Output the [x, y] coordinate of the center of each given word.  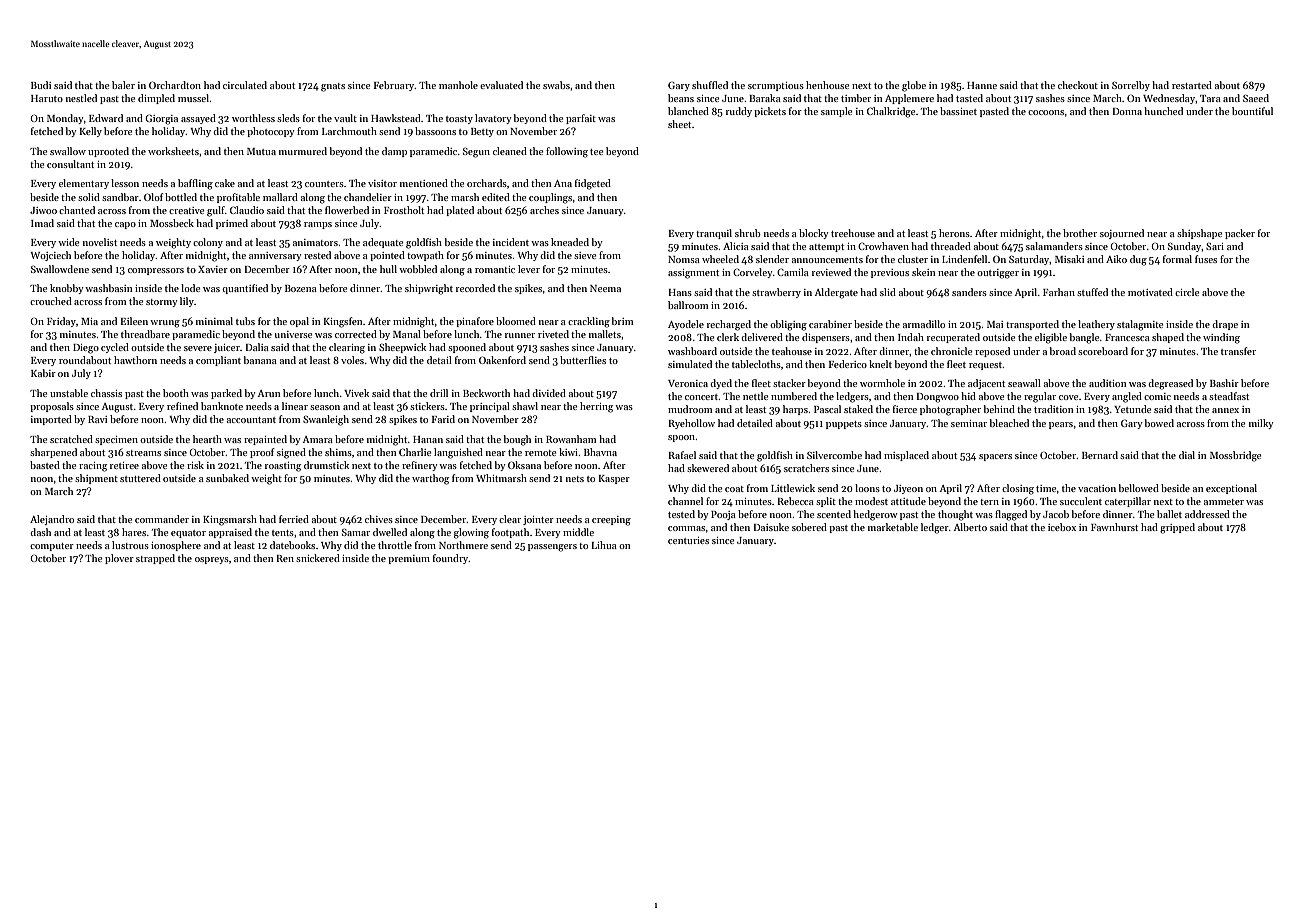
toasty [459, 120]
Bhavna [600, 452]
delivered [762, 337]
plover [119, 559]
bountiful [1252, 111]
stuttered [140, 478]
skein [924, 272]
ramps [318, 225]
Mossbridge [1235, 456]
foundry [451, 559]
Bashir [1224, 383]
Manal [407, 334]
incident [511, 242]
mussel [193, 98]
